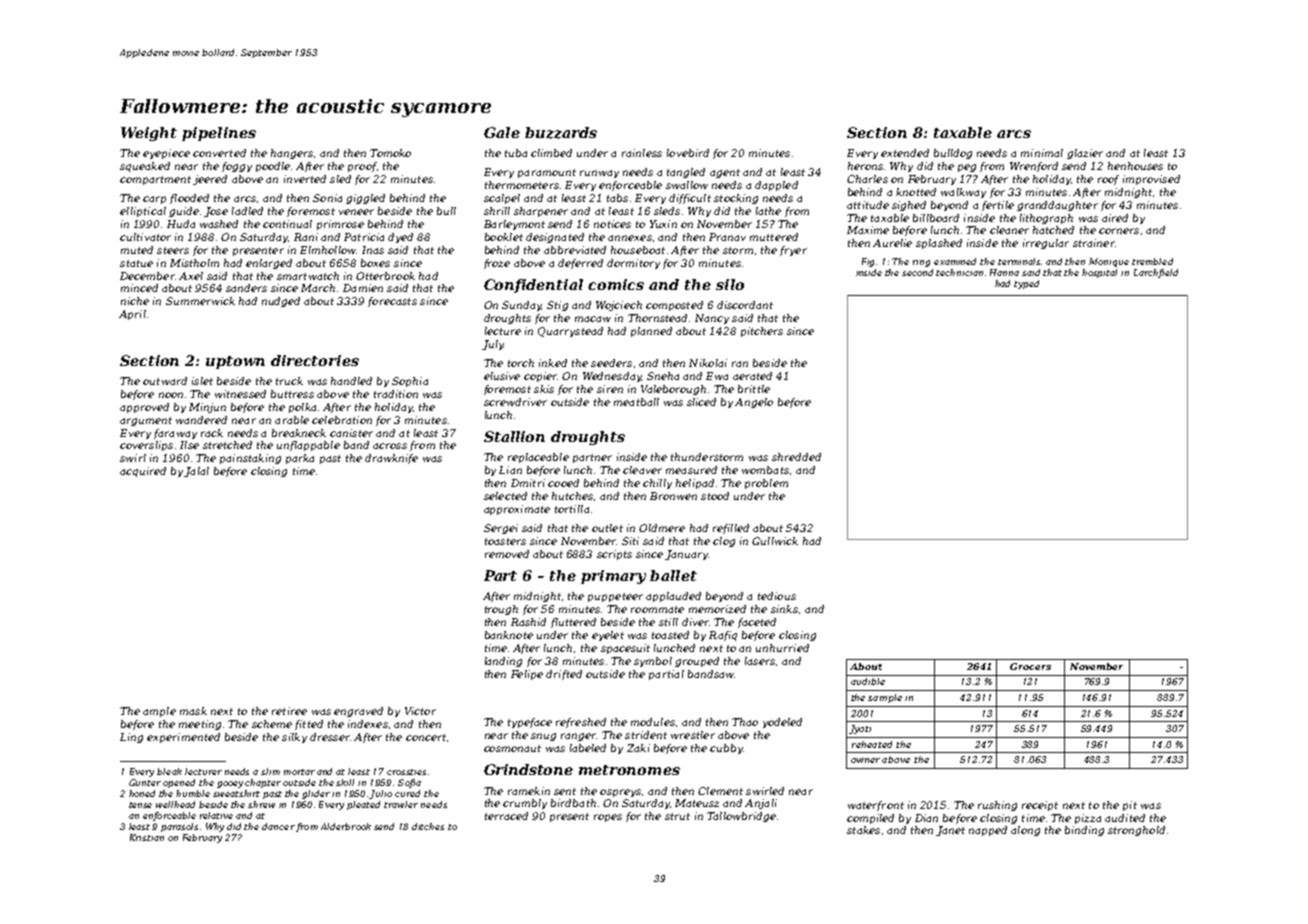  What do you see at coordinates (196, 472) in the screenshot?
I see `Jalal` at bounding box center [196, 472].
